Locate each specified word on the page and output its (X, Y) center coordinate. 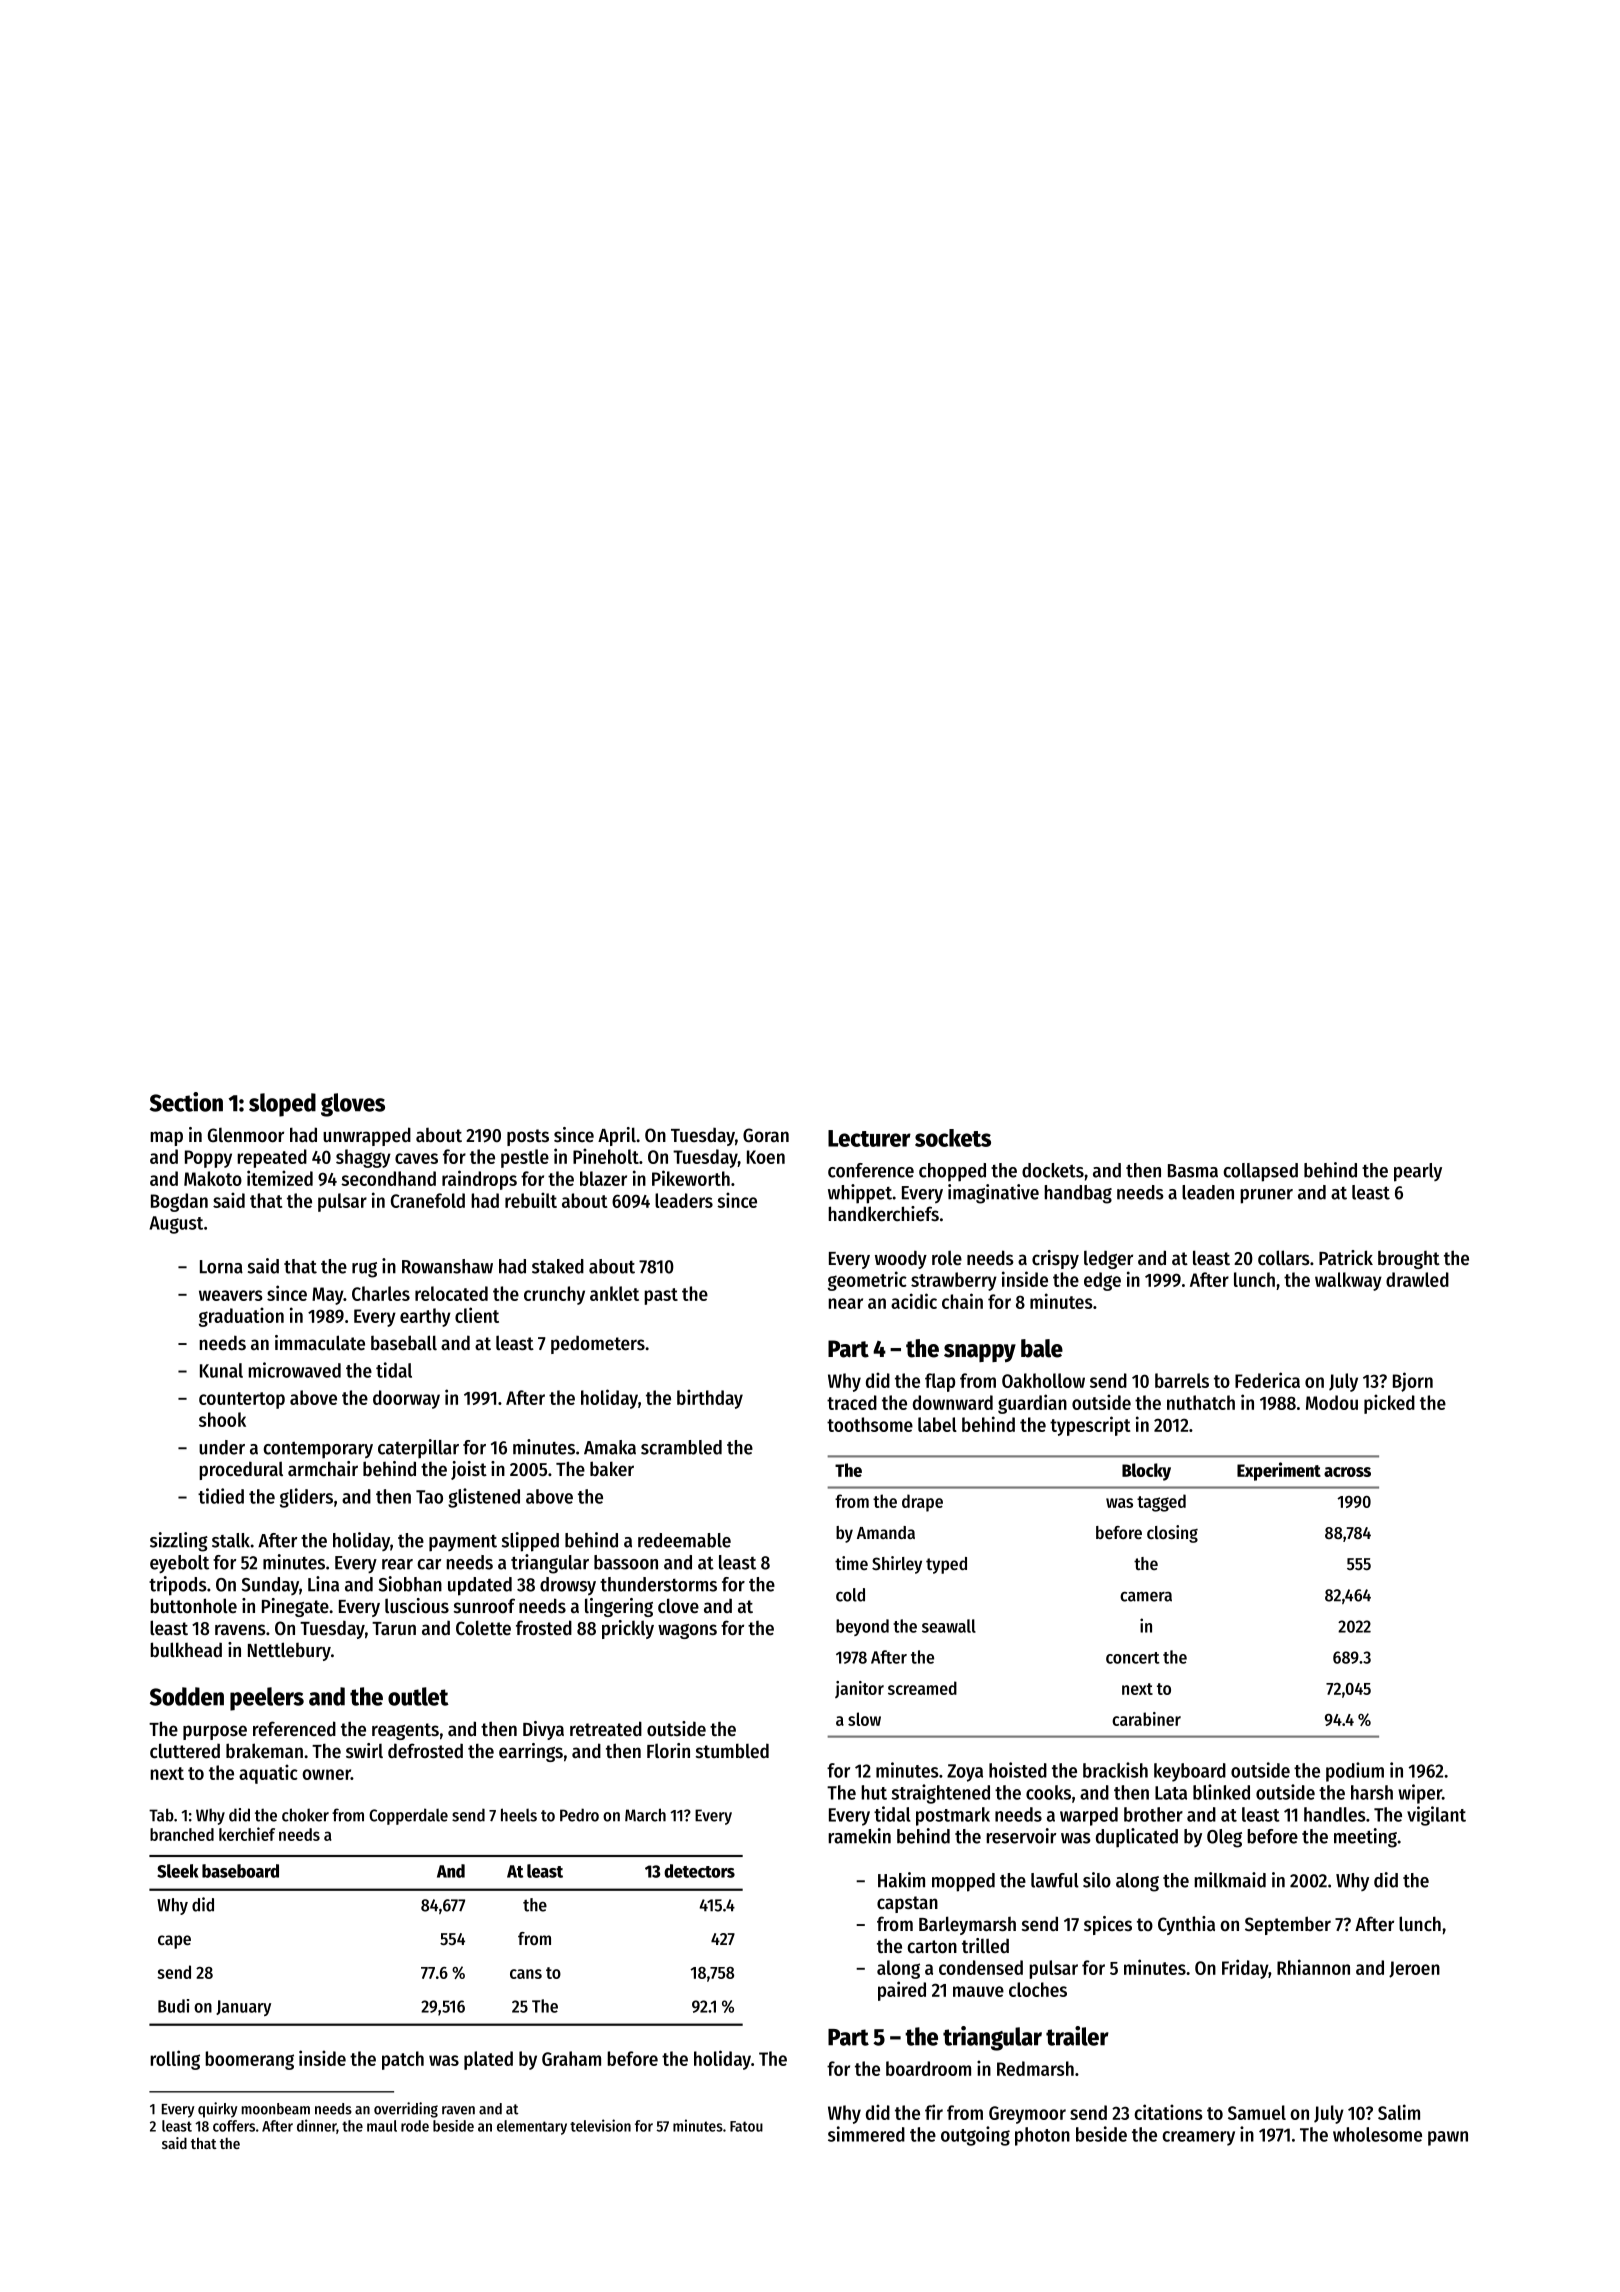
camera (1146, 1597)
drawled (1417, 1279)
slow (864, 1719)
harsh (1372, 1792)
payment (463, 1543)
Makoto (213, 1178)
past (661, 1296)
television (600, 2125)
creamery (1198, 2138)
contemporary (318, 1450)
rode (415, 2126)
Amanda (886, 1532)
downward (953, 1402)
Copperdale (408, 1816)
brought (1409, 1260)
